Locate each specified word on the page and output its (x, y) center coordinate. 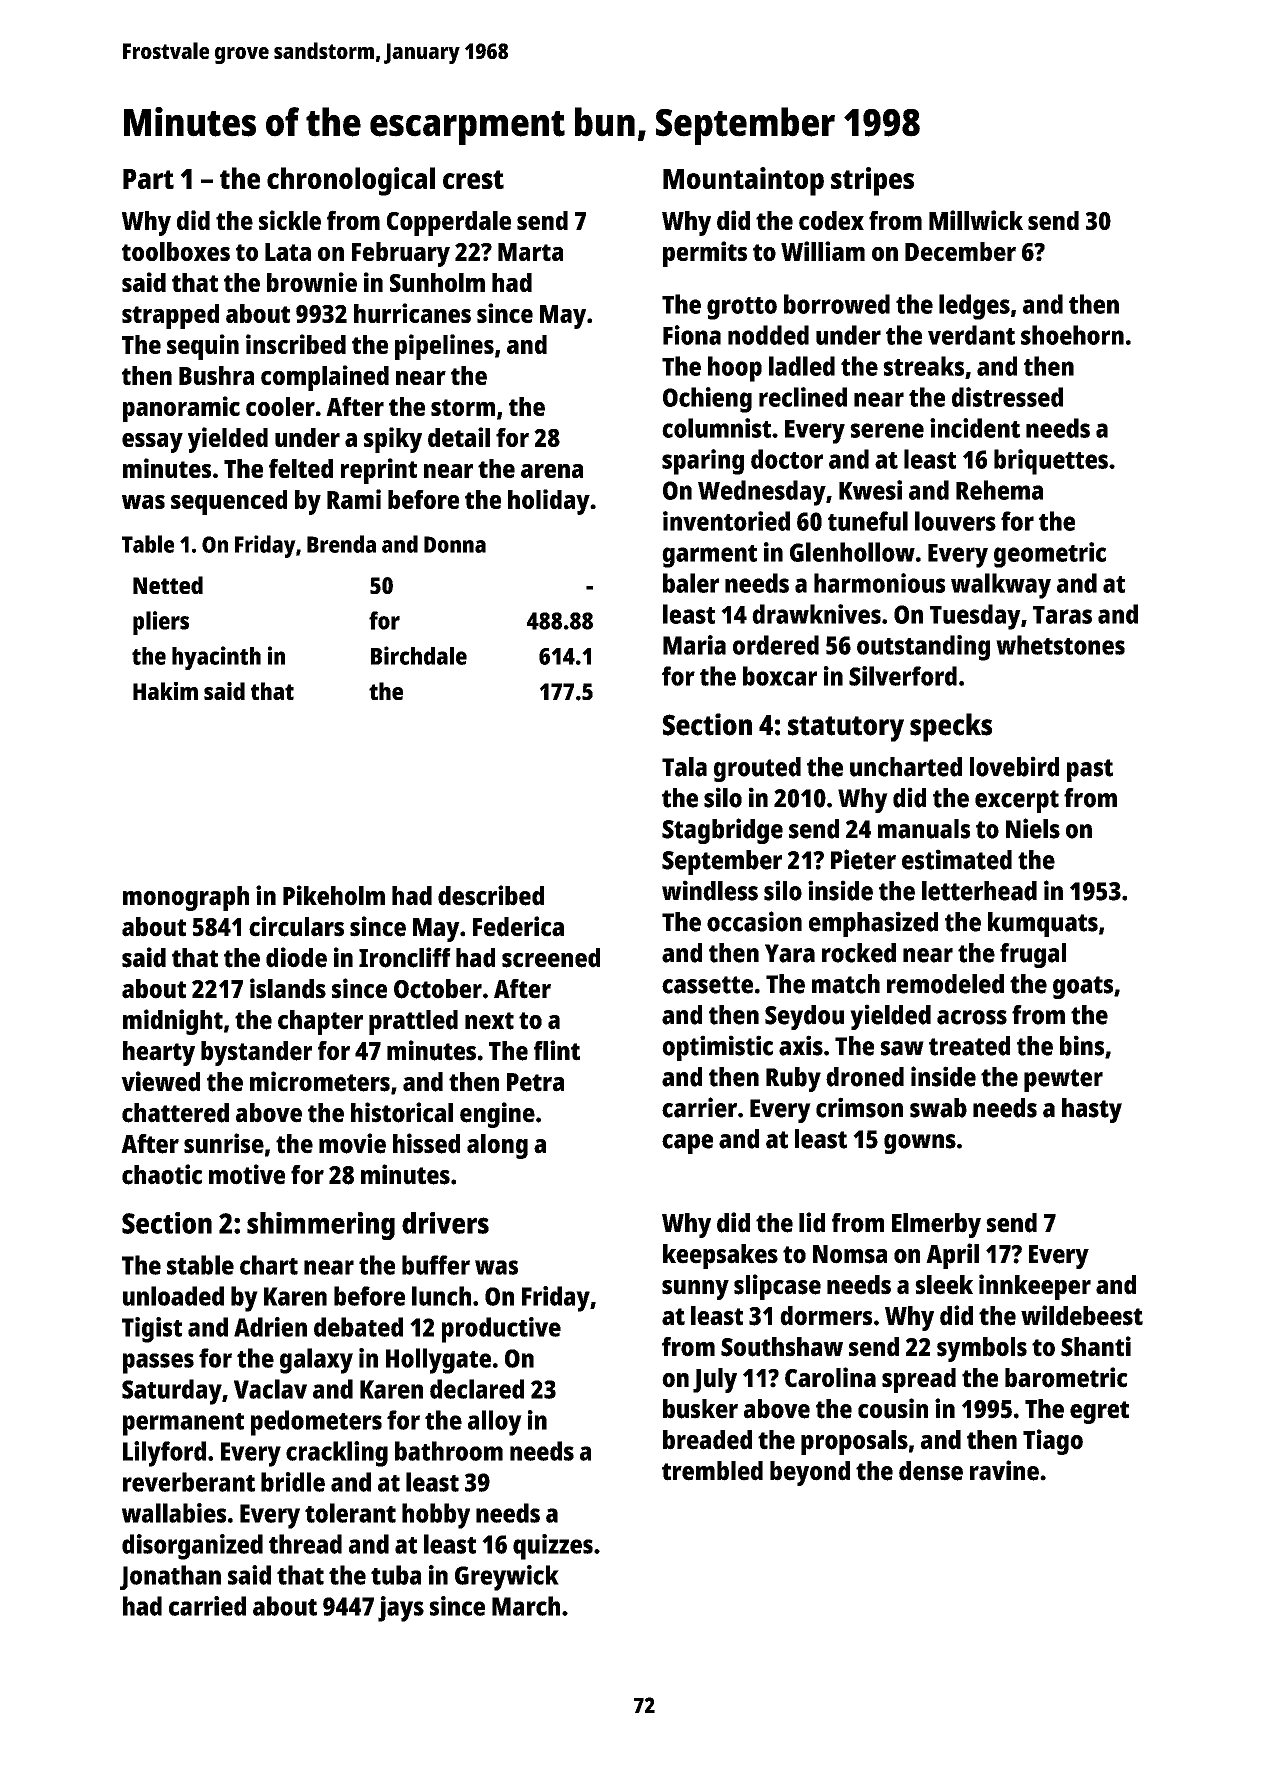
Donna (455, 544)
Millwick (976, 220)
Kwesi (870, 490)
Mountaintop (743, 181)
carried (207, 1606)
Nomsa (850, 1254)
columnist (716, 428)
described (491, 895)
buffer (436, 1265)
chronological (351, 181)
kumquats (1043, 924)
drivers (445, 1223)
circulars (296, 926)
